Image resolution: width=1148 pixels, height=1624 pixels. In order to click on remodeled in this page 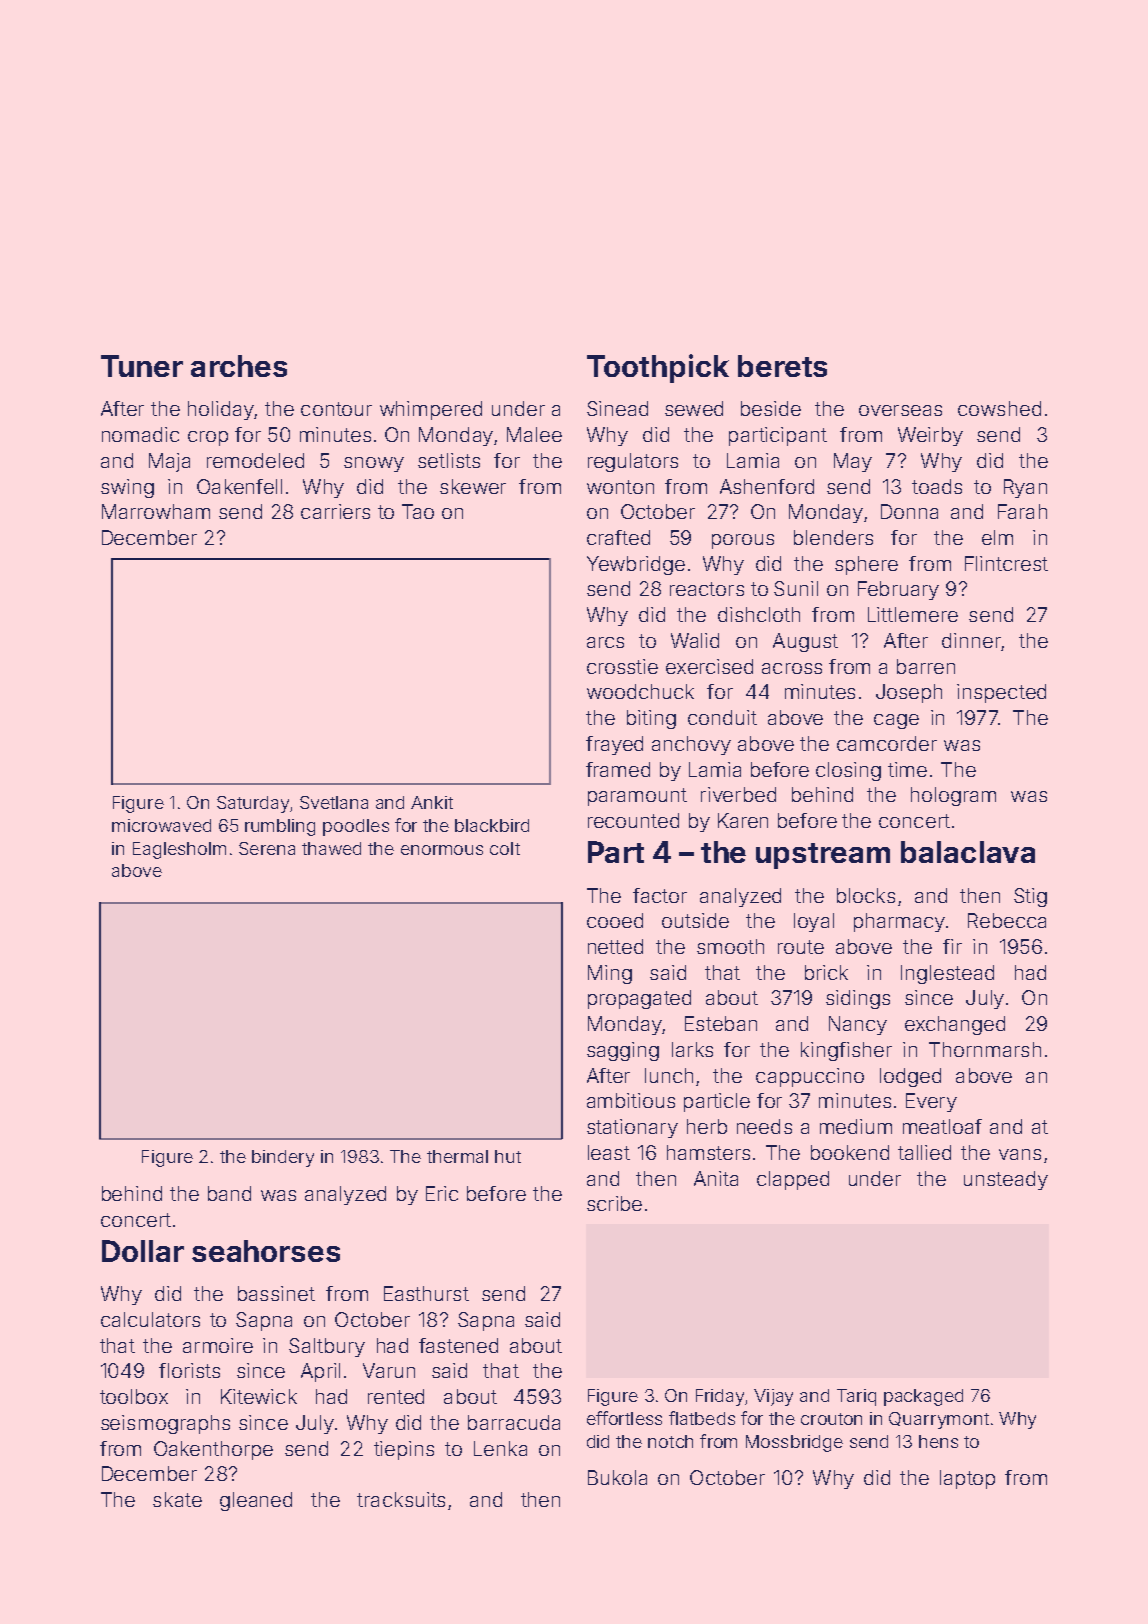, I will do `click(255, 460)`.
